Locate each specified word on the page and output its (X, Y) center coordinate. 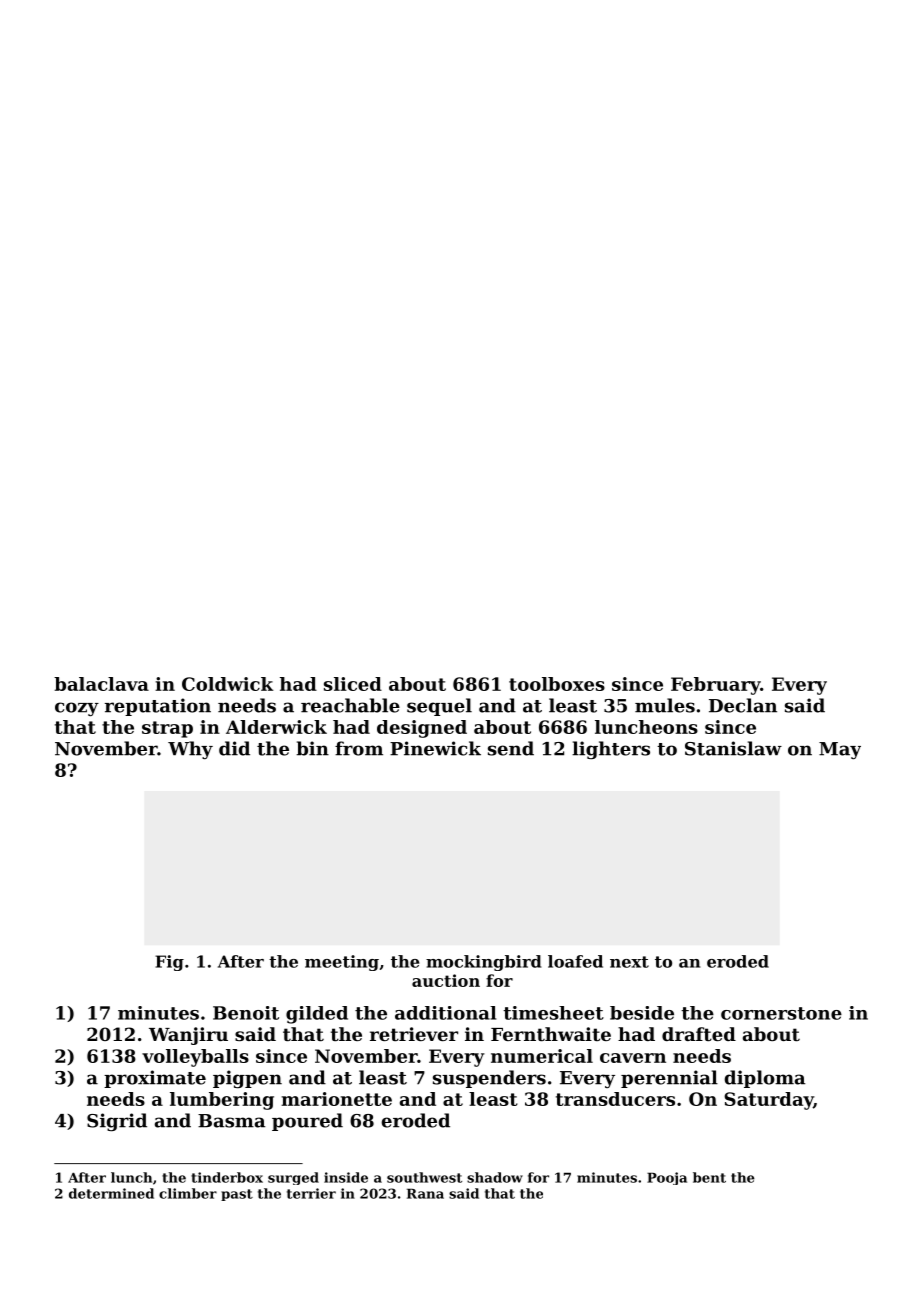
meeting (342, 963)
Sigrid (117, 1122)
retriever (414, 1034)
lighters (611, 750)
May (840, 750)
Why (190, 750)
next (629, 962)
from (359, 748)
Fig (169, 963)
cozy (77, 709)
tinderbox (227, 1177)
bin (312, 748)
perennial (669, 1079)
